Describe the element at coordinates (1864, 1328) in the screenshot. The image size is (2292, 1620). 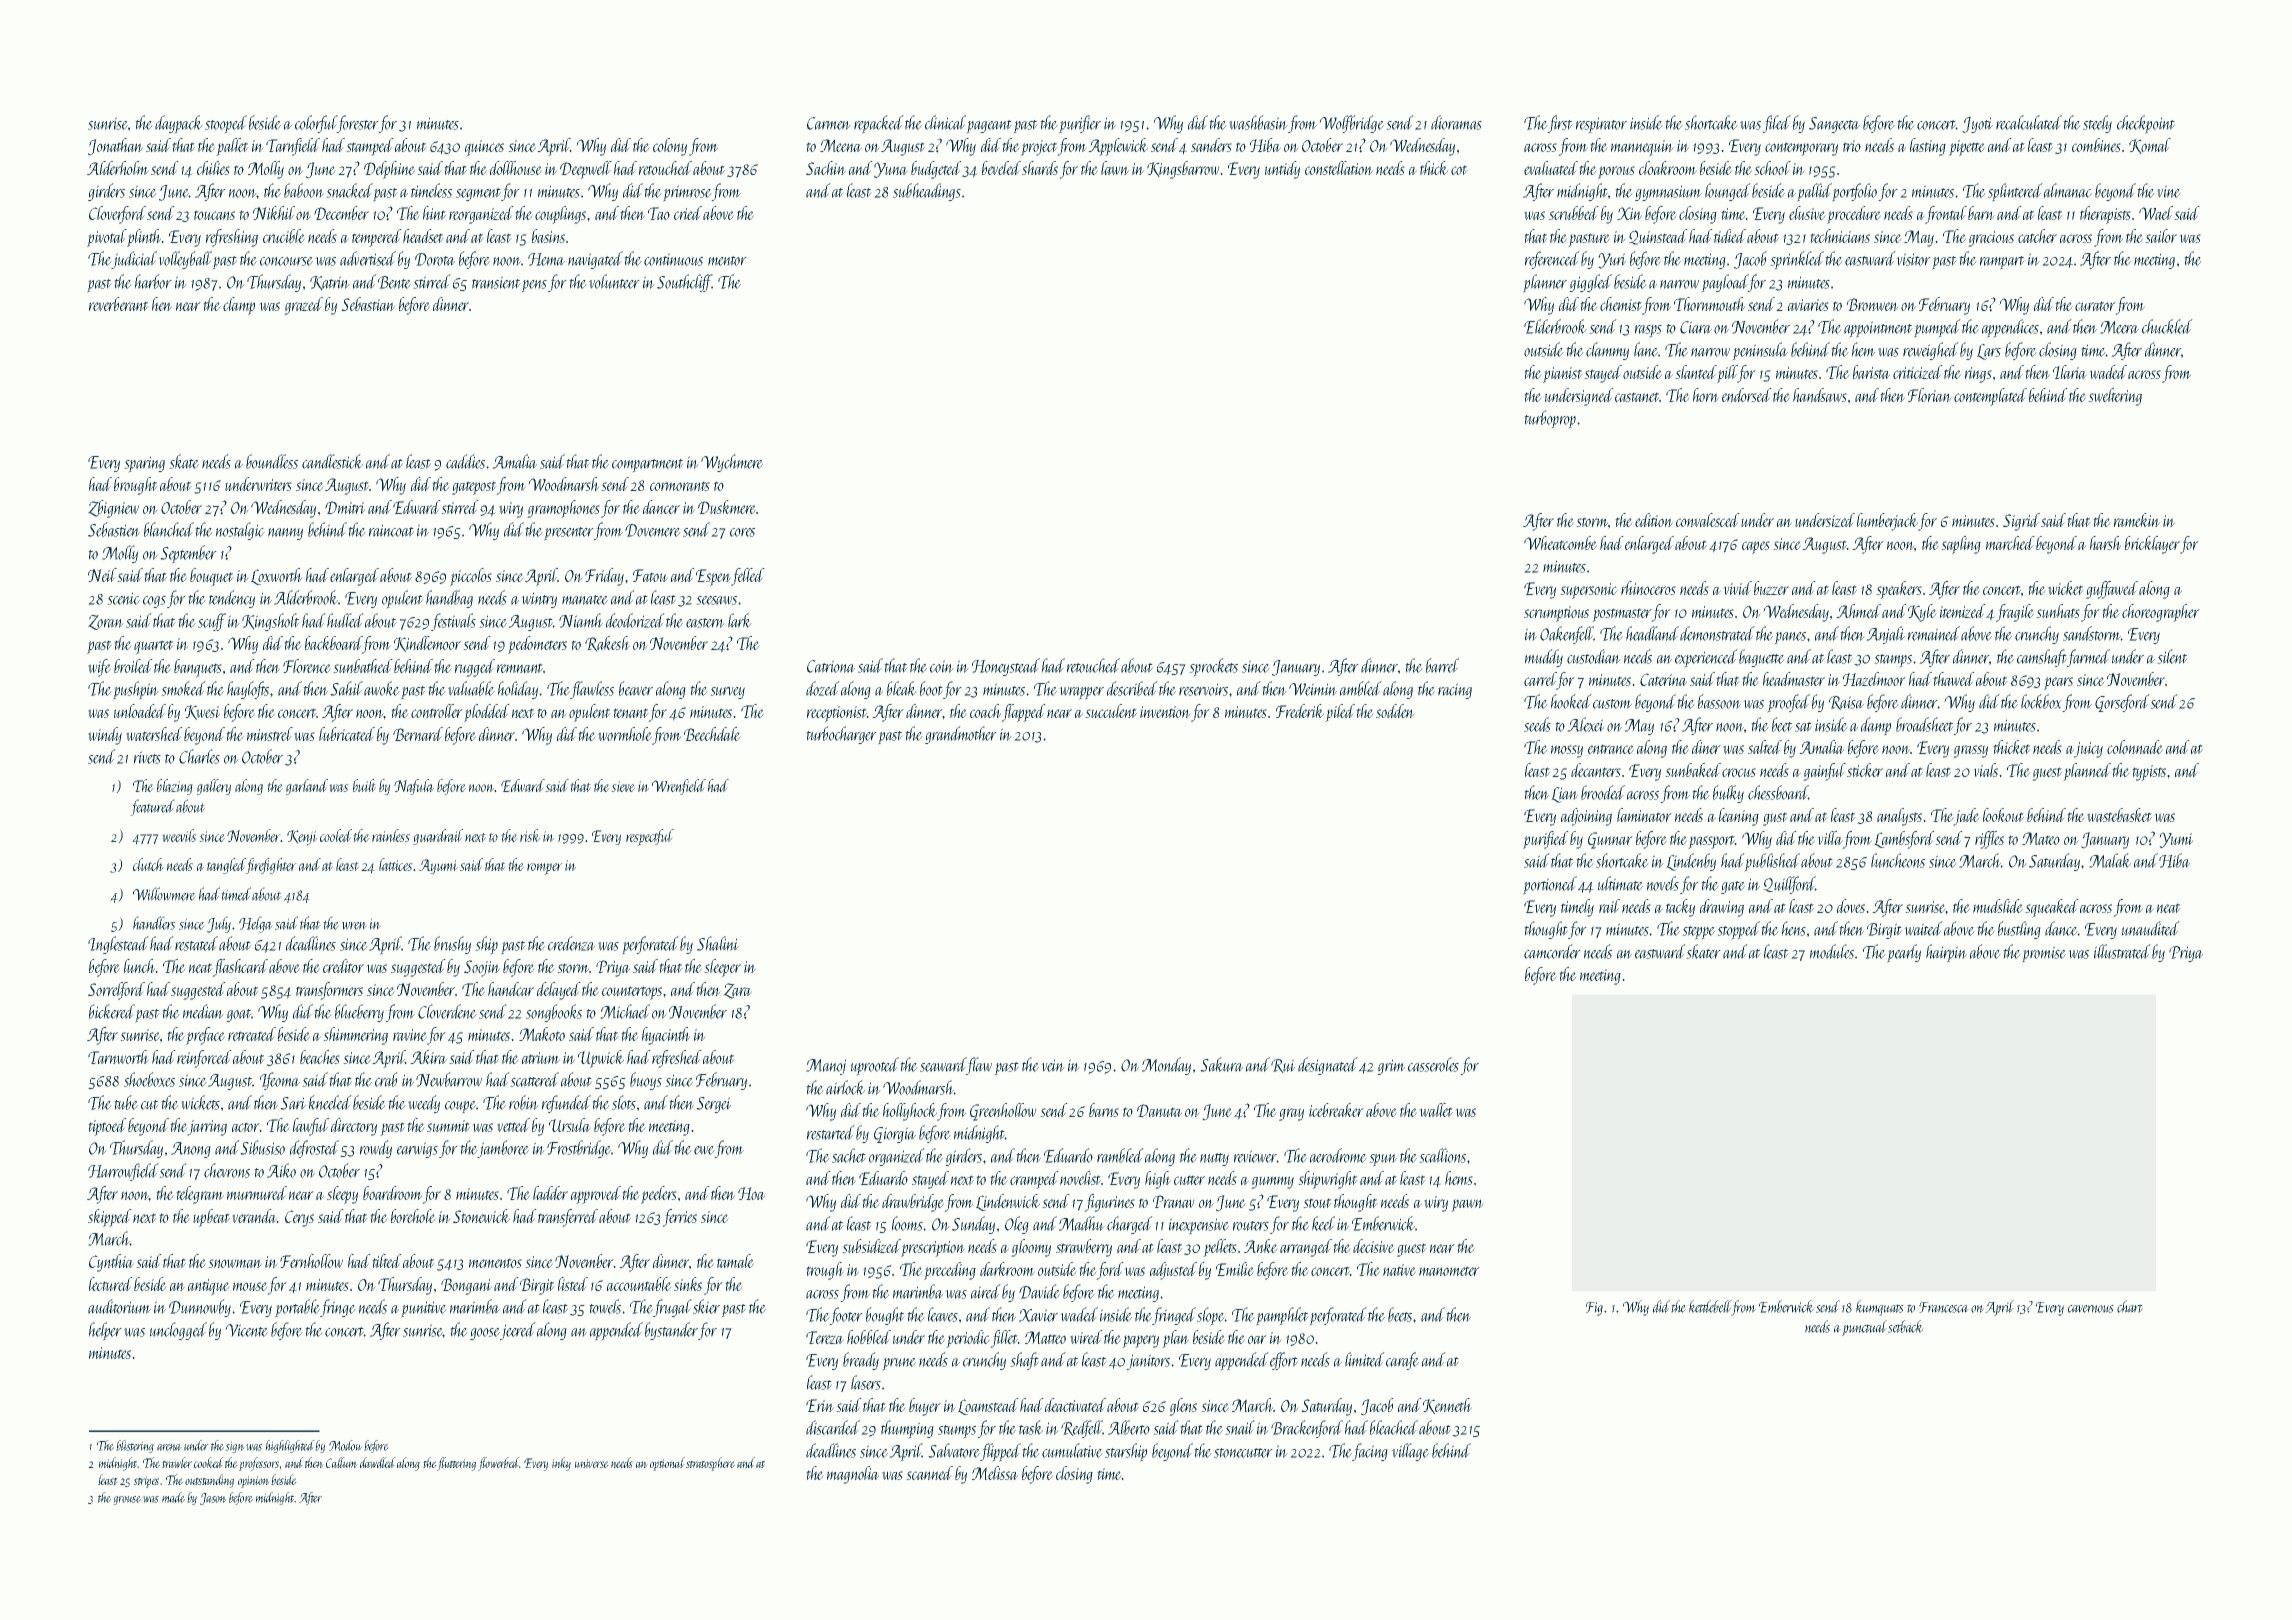
I see `punctual` at that location.
